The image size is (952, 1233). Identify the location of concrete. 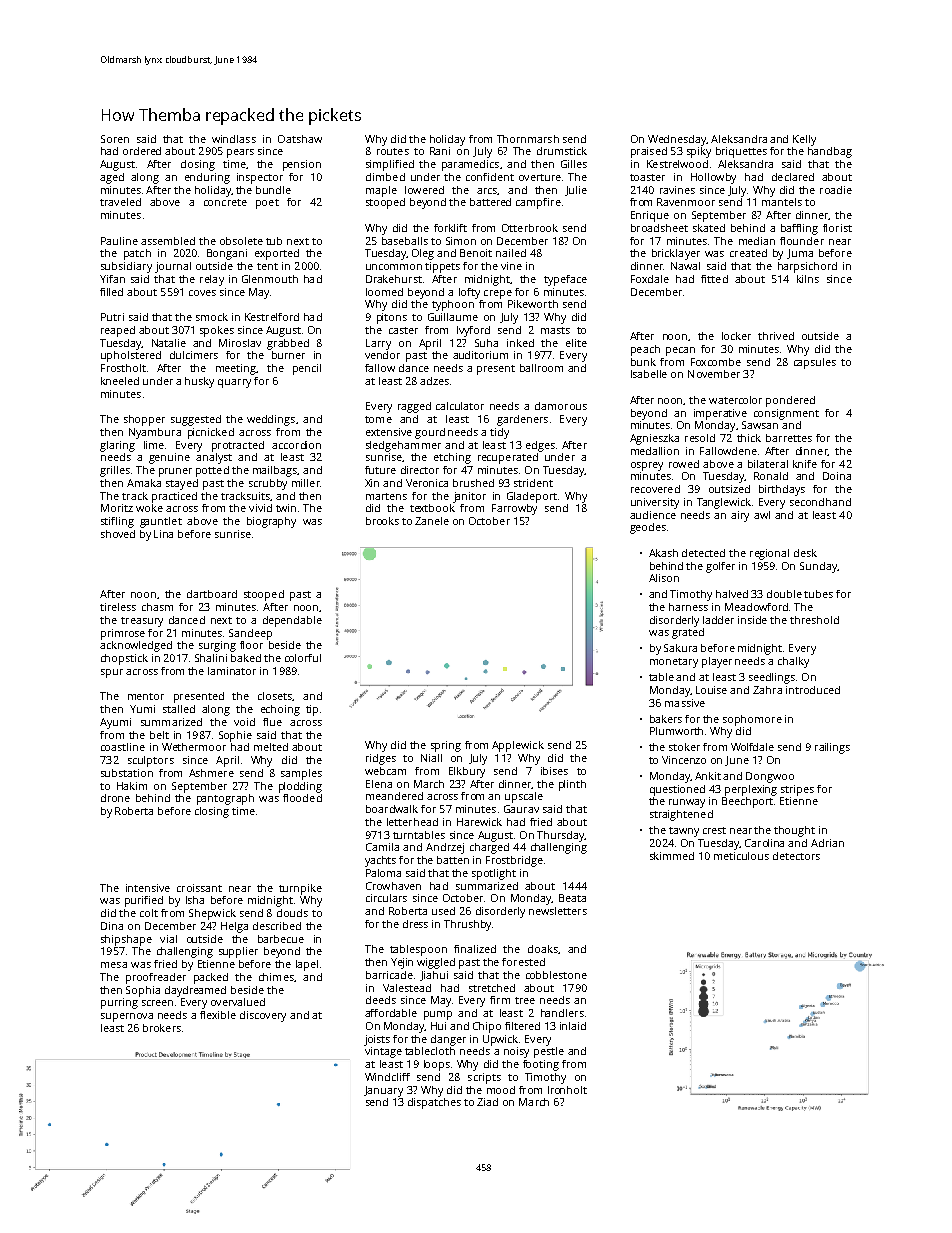
(225, 202).
